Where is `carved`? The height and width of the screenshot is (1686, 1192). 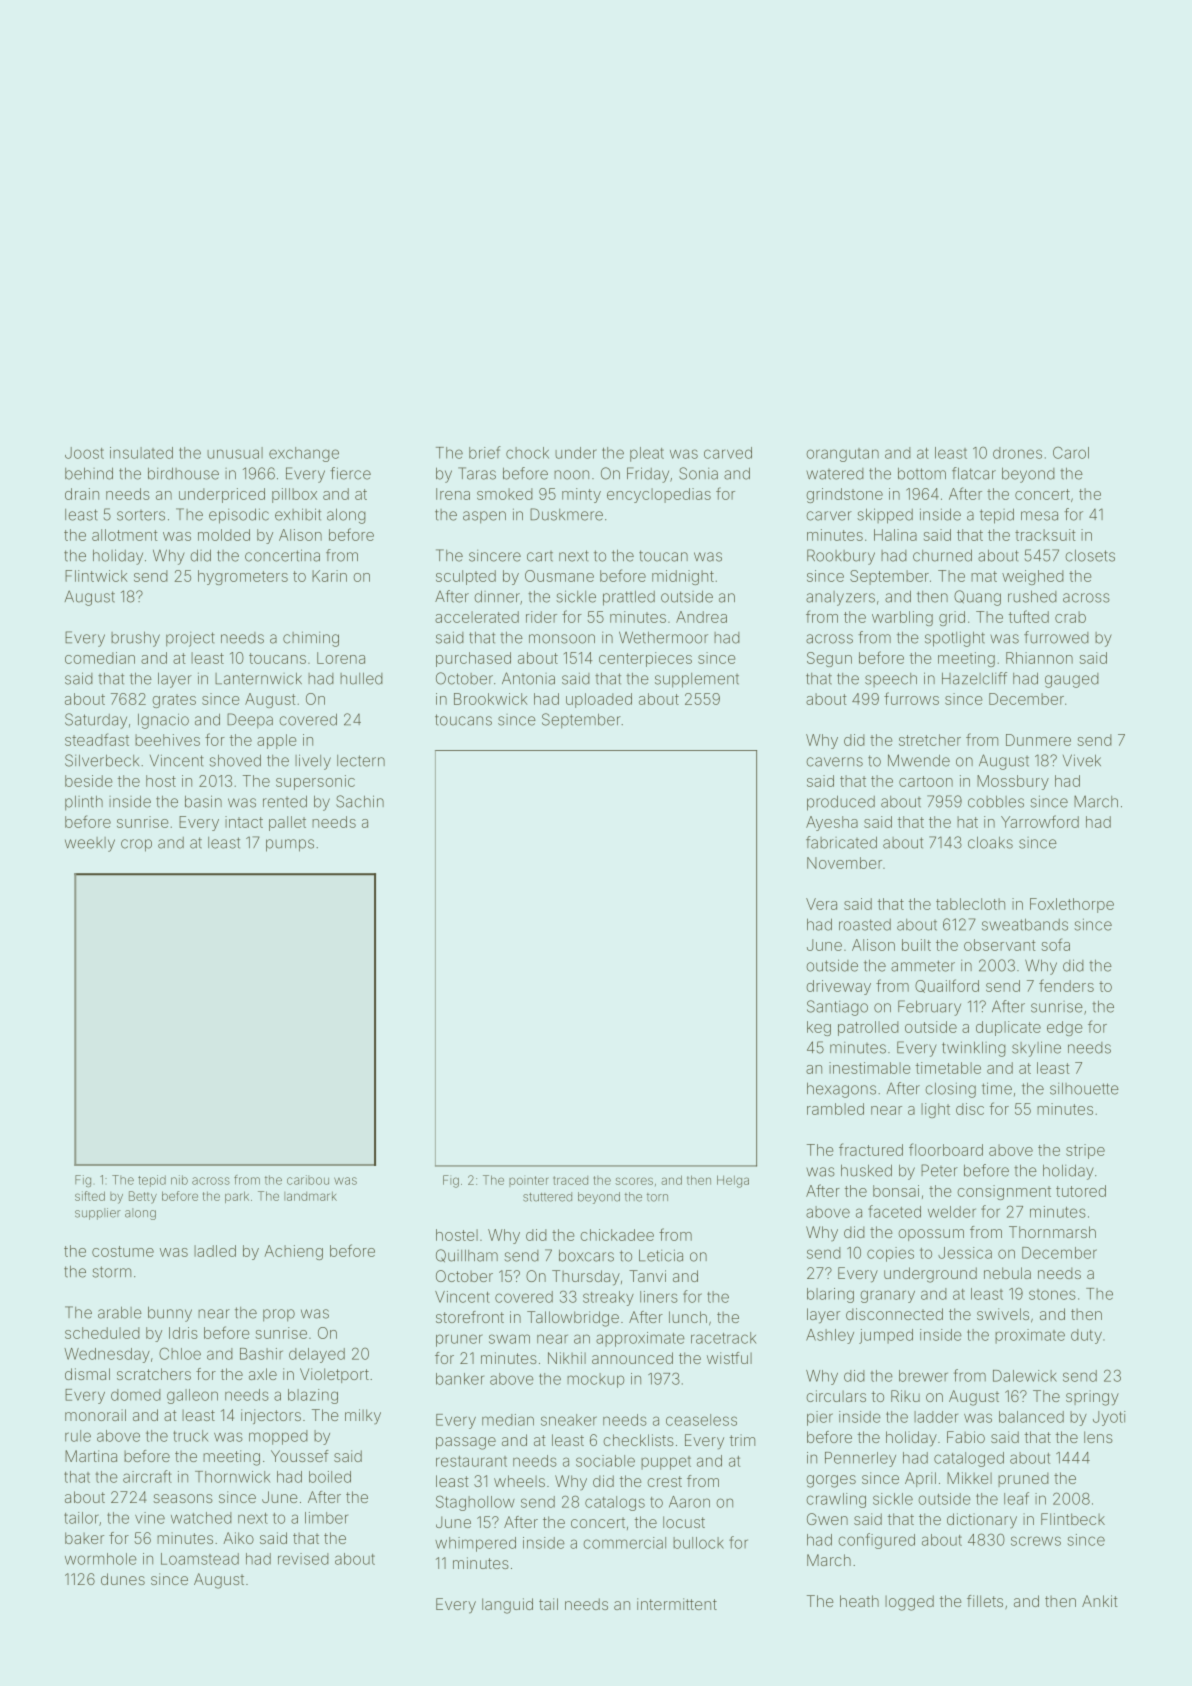
carved is located at coordinates (728, 453).
